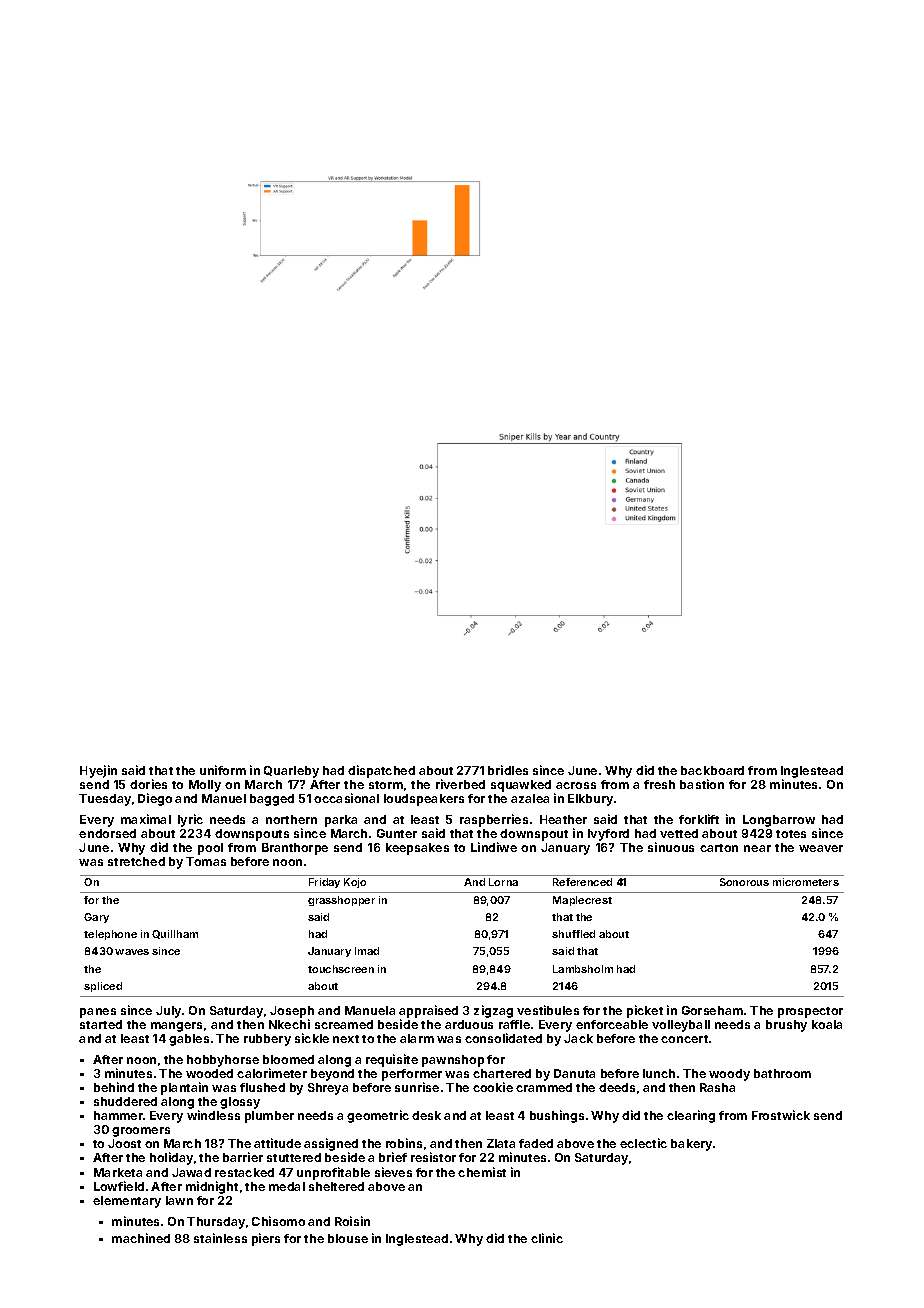 This screenshot has width=924, height=1308. What do you see at coordinates (583, 969) in the screenshot?
I see `Lambsholm` at bounding box center [583, 969].
